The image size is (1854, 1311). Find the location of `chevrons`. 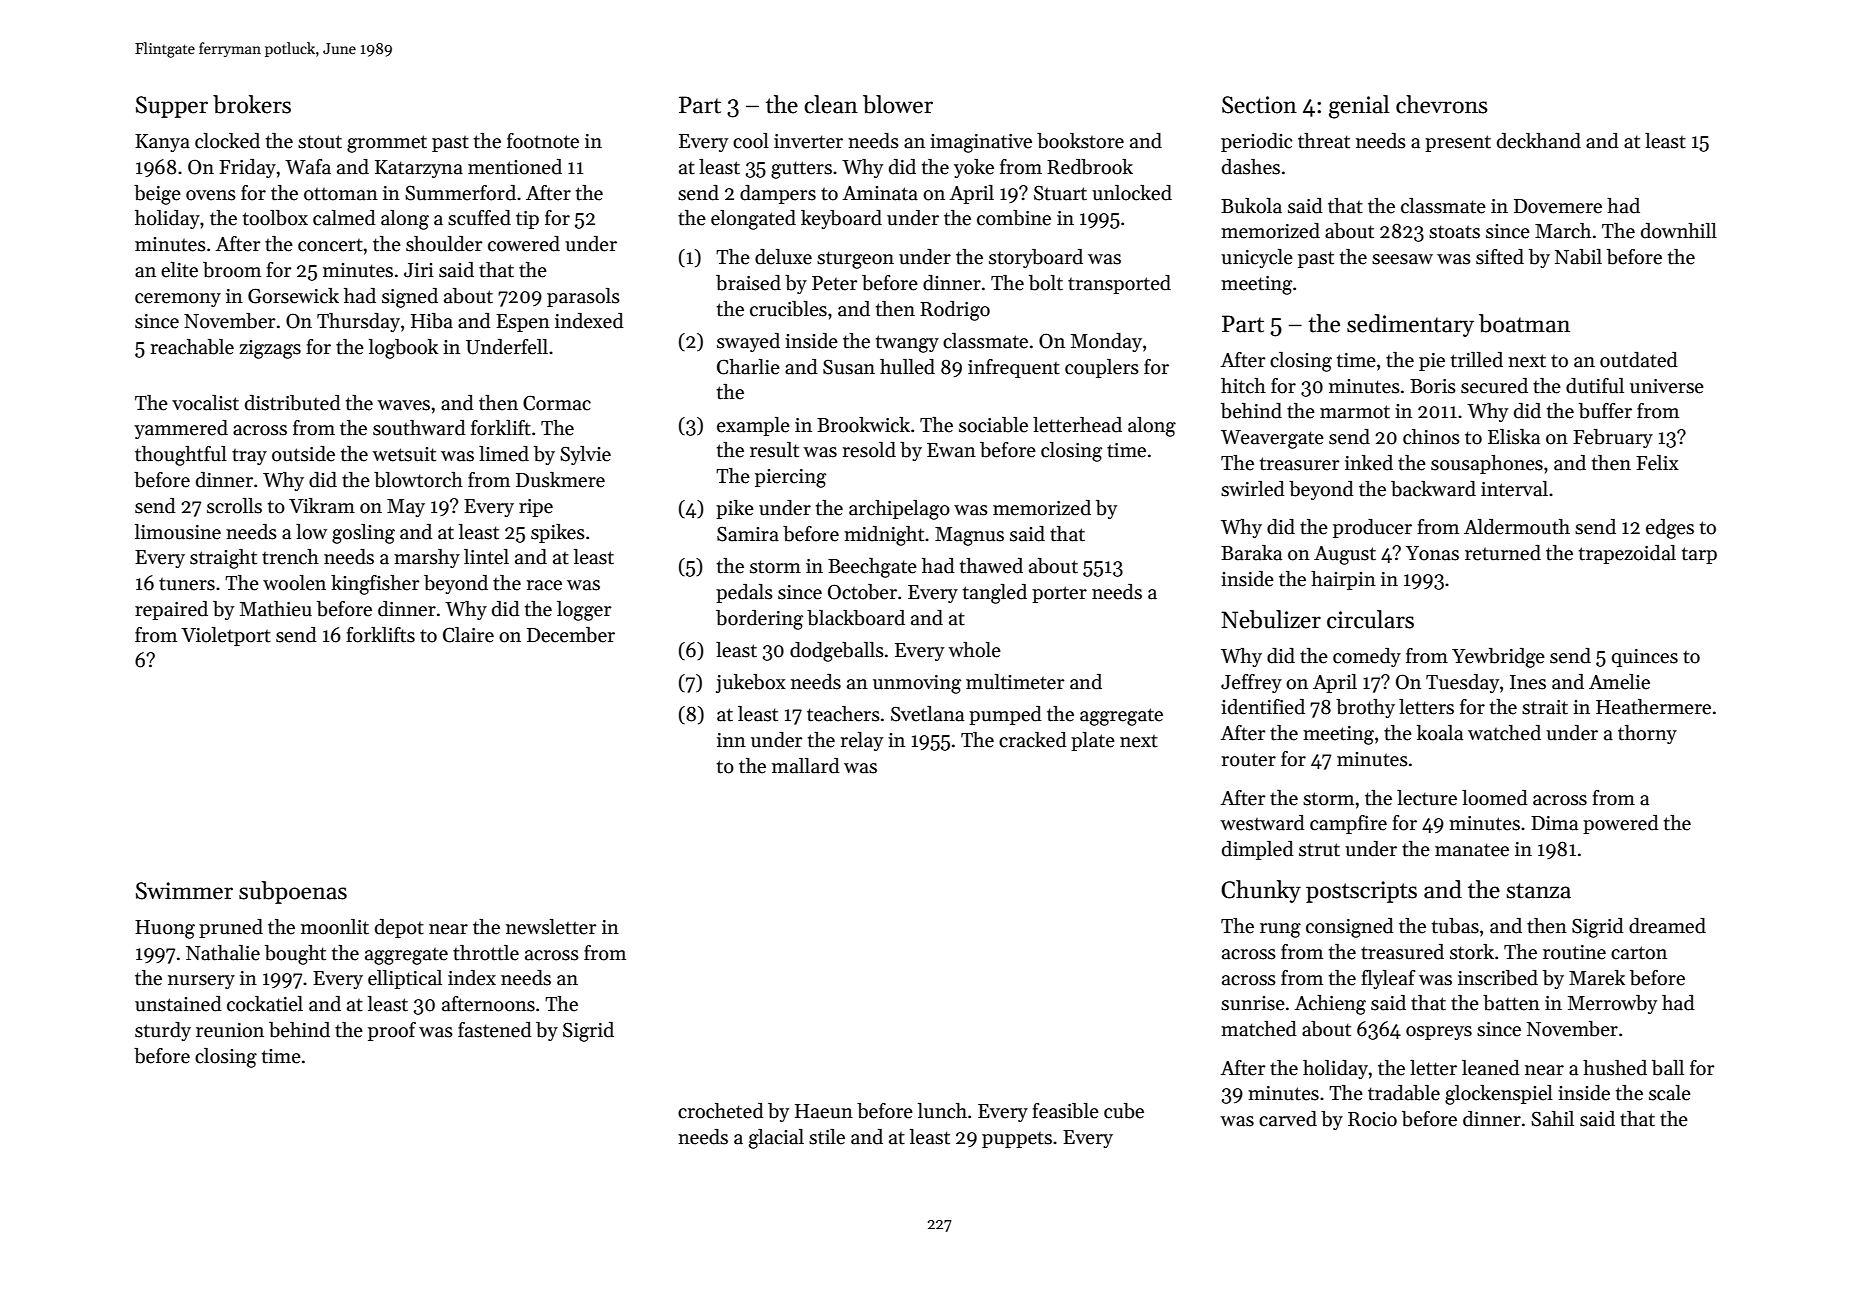

chevrons is located at coordinates (1442, 104).
